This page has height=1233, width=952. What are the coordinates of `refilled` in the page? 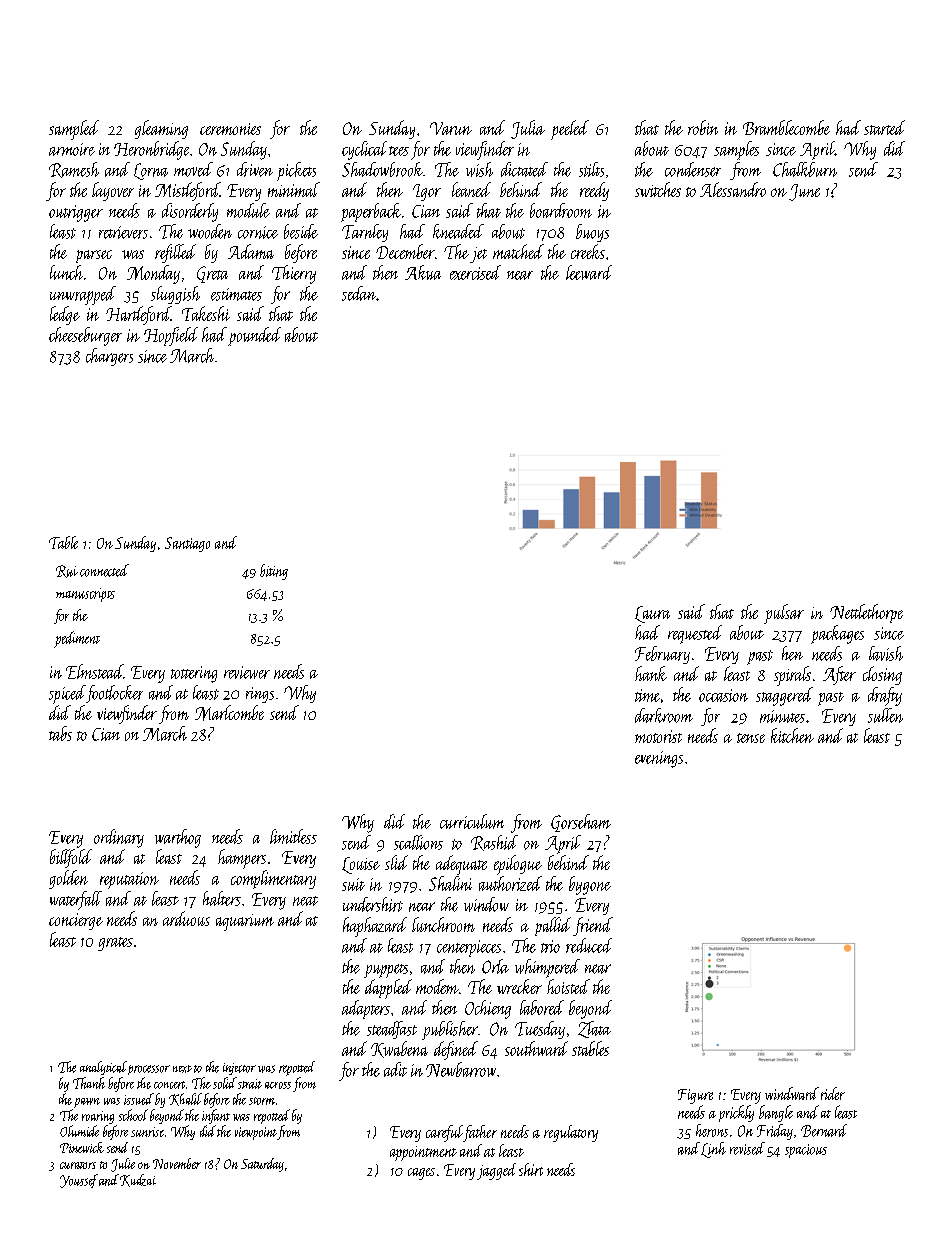 It's located at (175, 253).
